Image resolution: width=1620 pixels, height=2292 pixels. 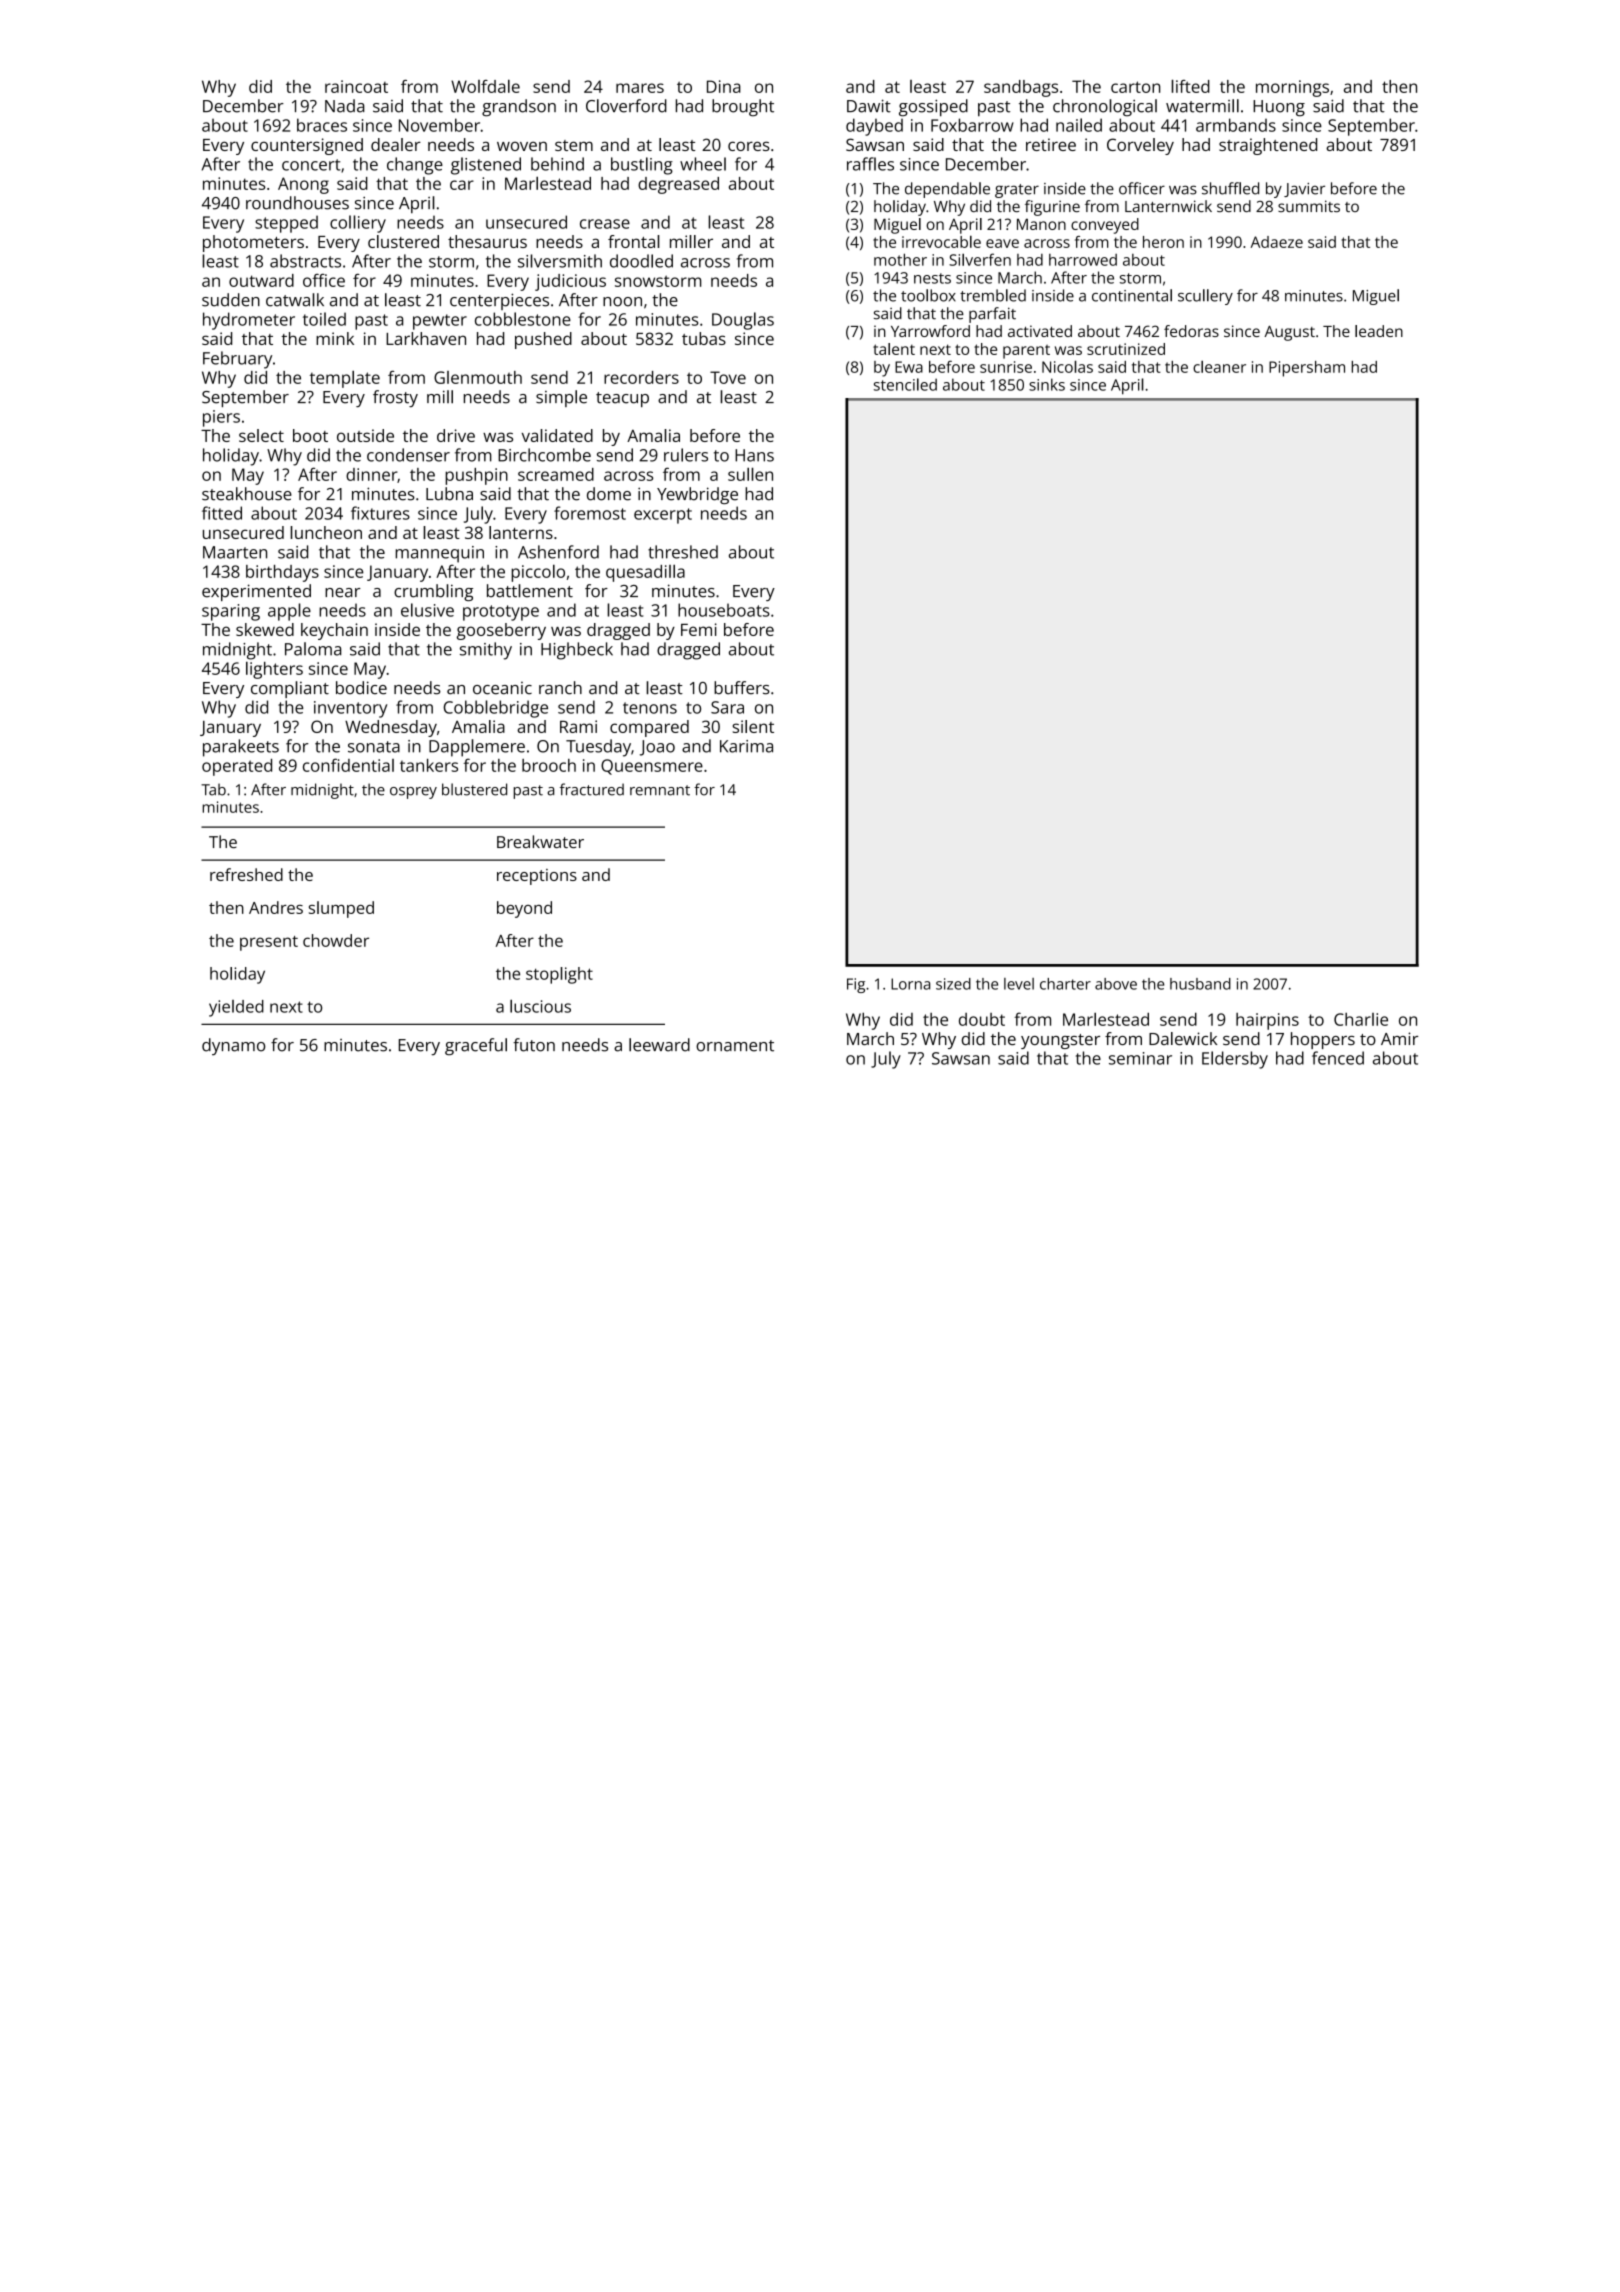 What do you see at coordinates (1047, 384) in the screenshot?
I see `sinks` at bounding box center [1047, 384].
